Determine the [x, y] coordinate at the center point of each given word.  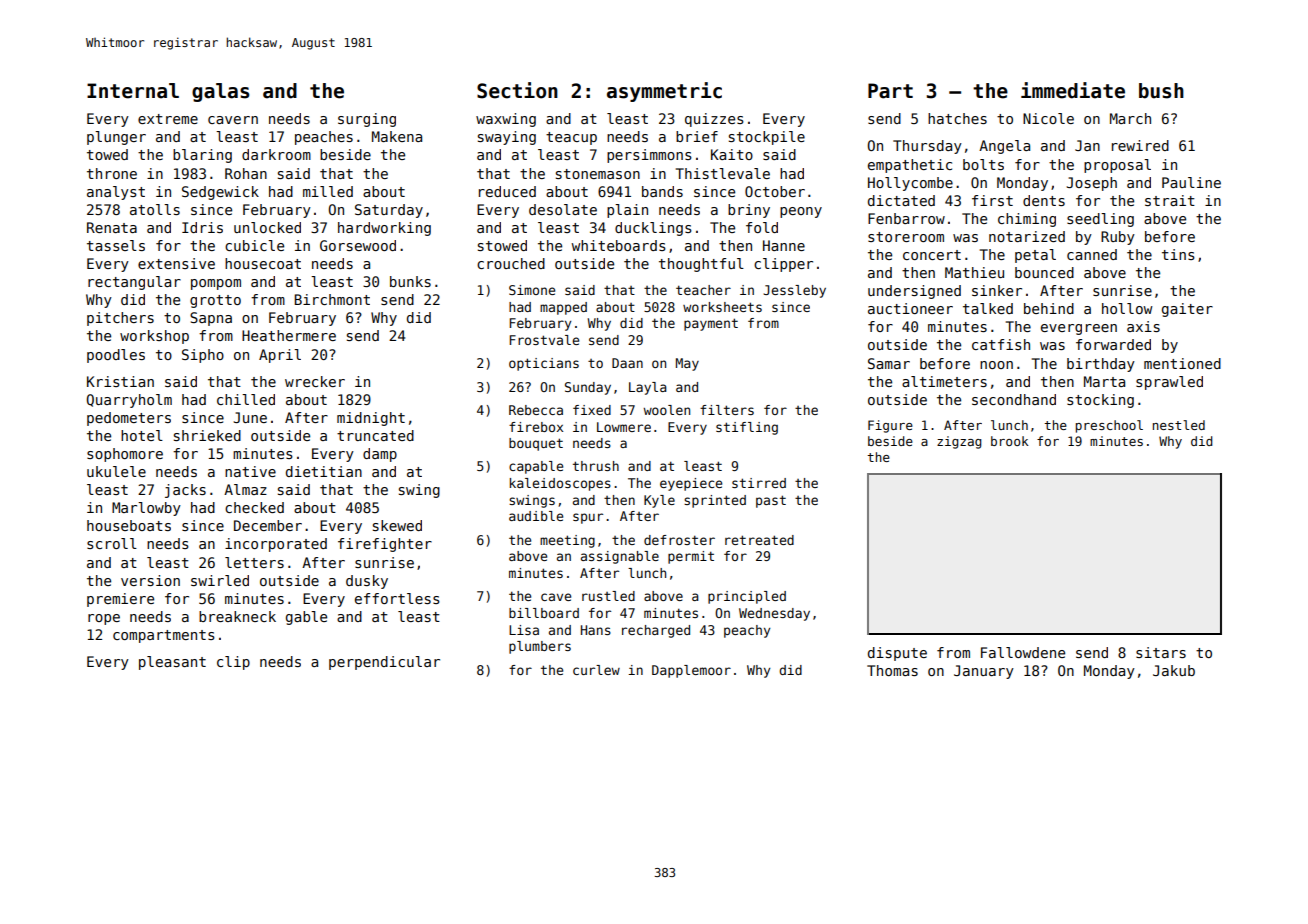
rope [104, 619]
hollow [1127, 308]
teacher [703, 290]
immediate [1073, 90]
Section [517, 90]
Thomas [892, 670]
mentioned [1182, 363]
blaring [202, 156]
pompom [216, 284]
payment [711, 324]
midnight [371, 419]
